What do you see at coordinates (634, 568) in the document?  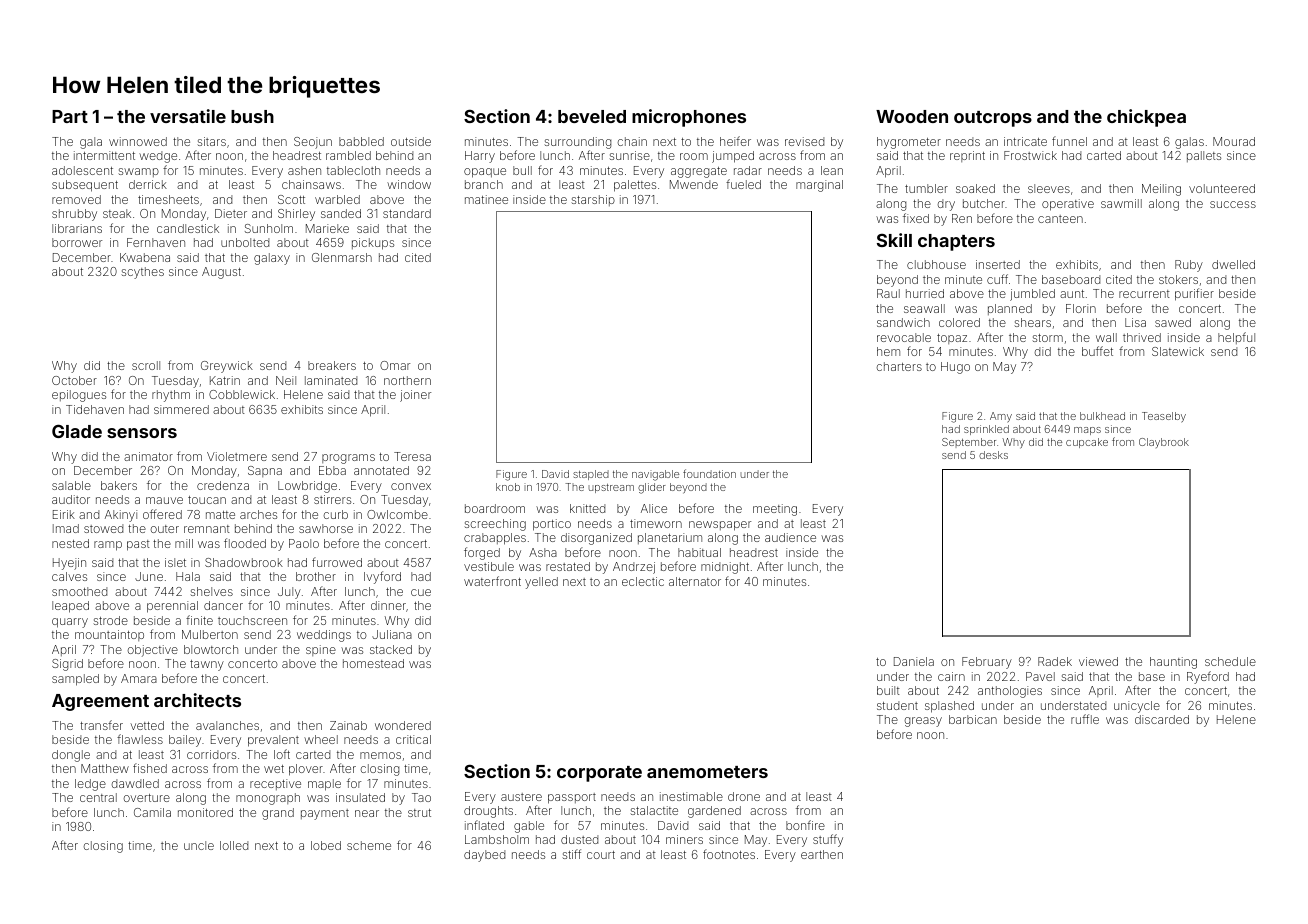 I see `Andrzej` at bounding box center [634, 568].
